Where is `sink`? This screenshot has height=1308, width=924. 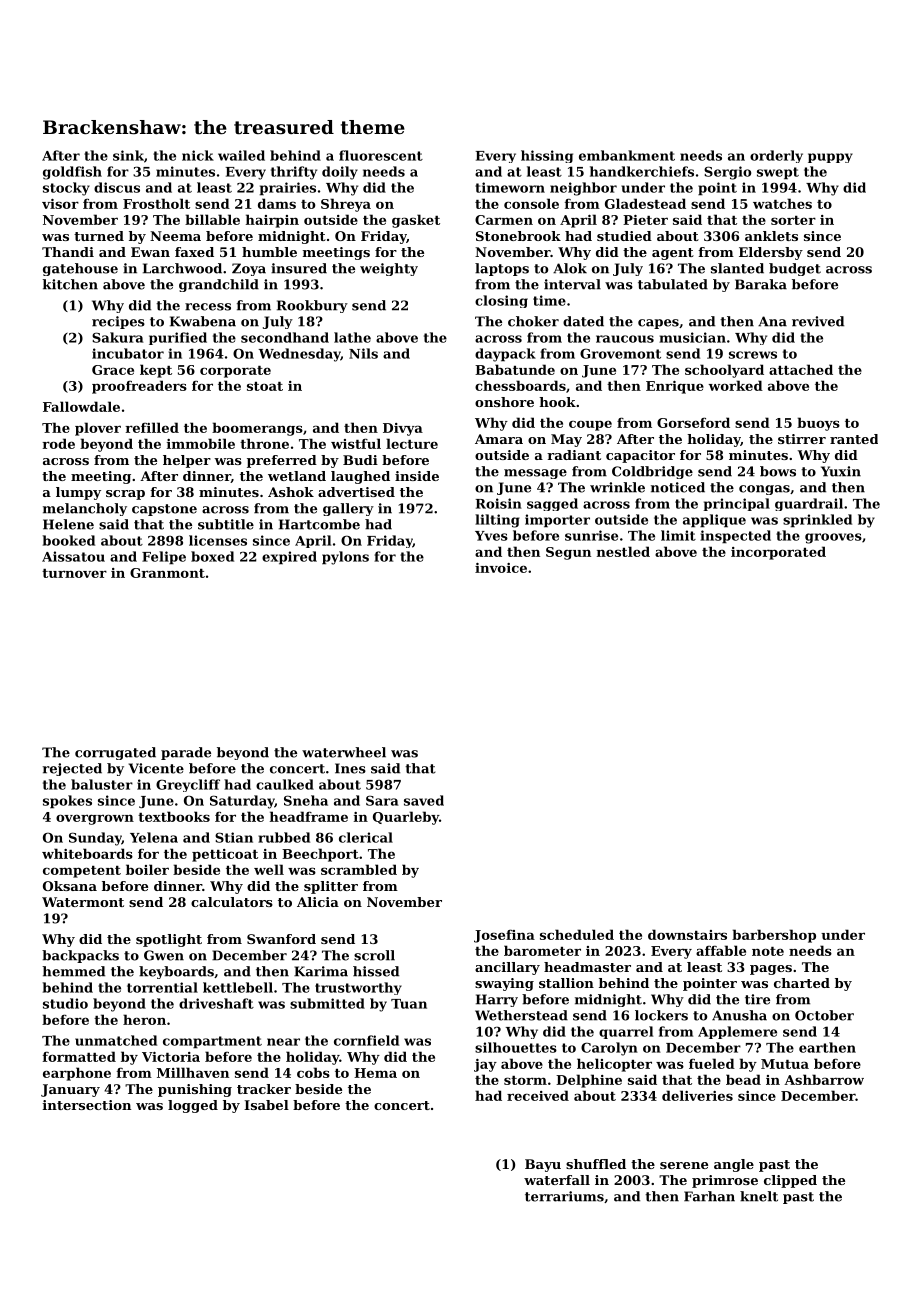
sink is located at coordinates (128, 155).
